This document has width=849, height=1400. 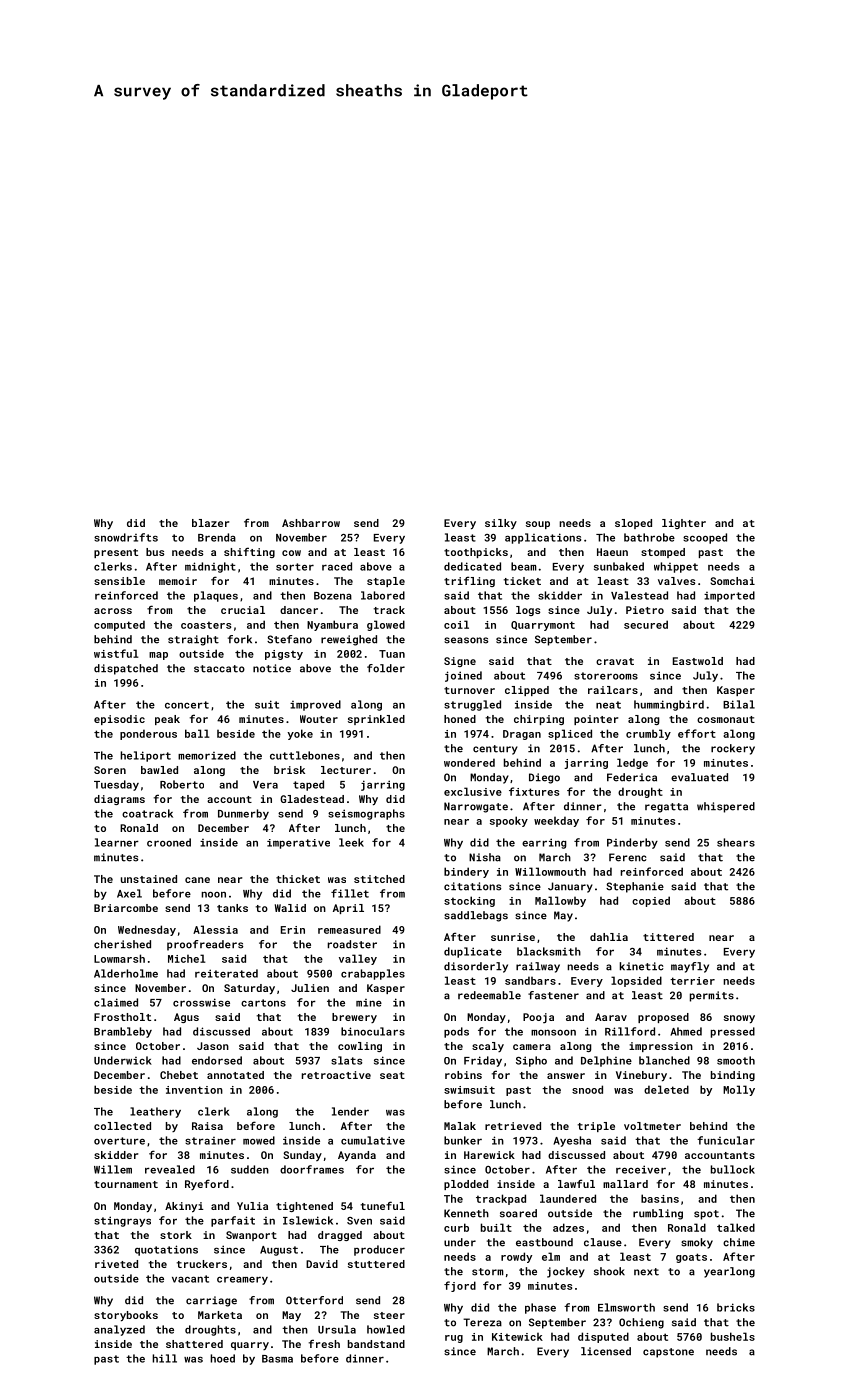 What do you see at coordinates (379, 879) in the document?
I see `stitched` at bounding box center [379, 879].
